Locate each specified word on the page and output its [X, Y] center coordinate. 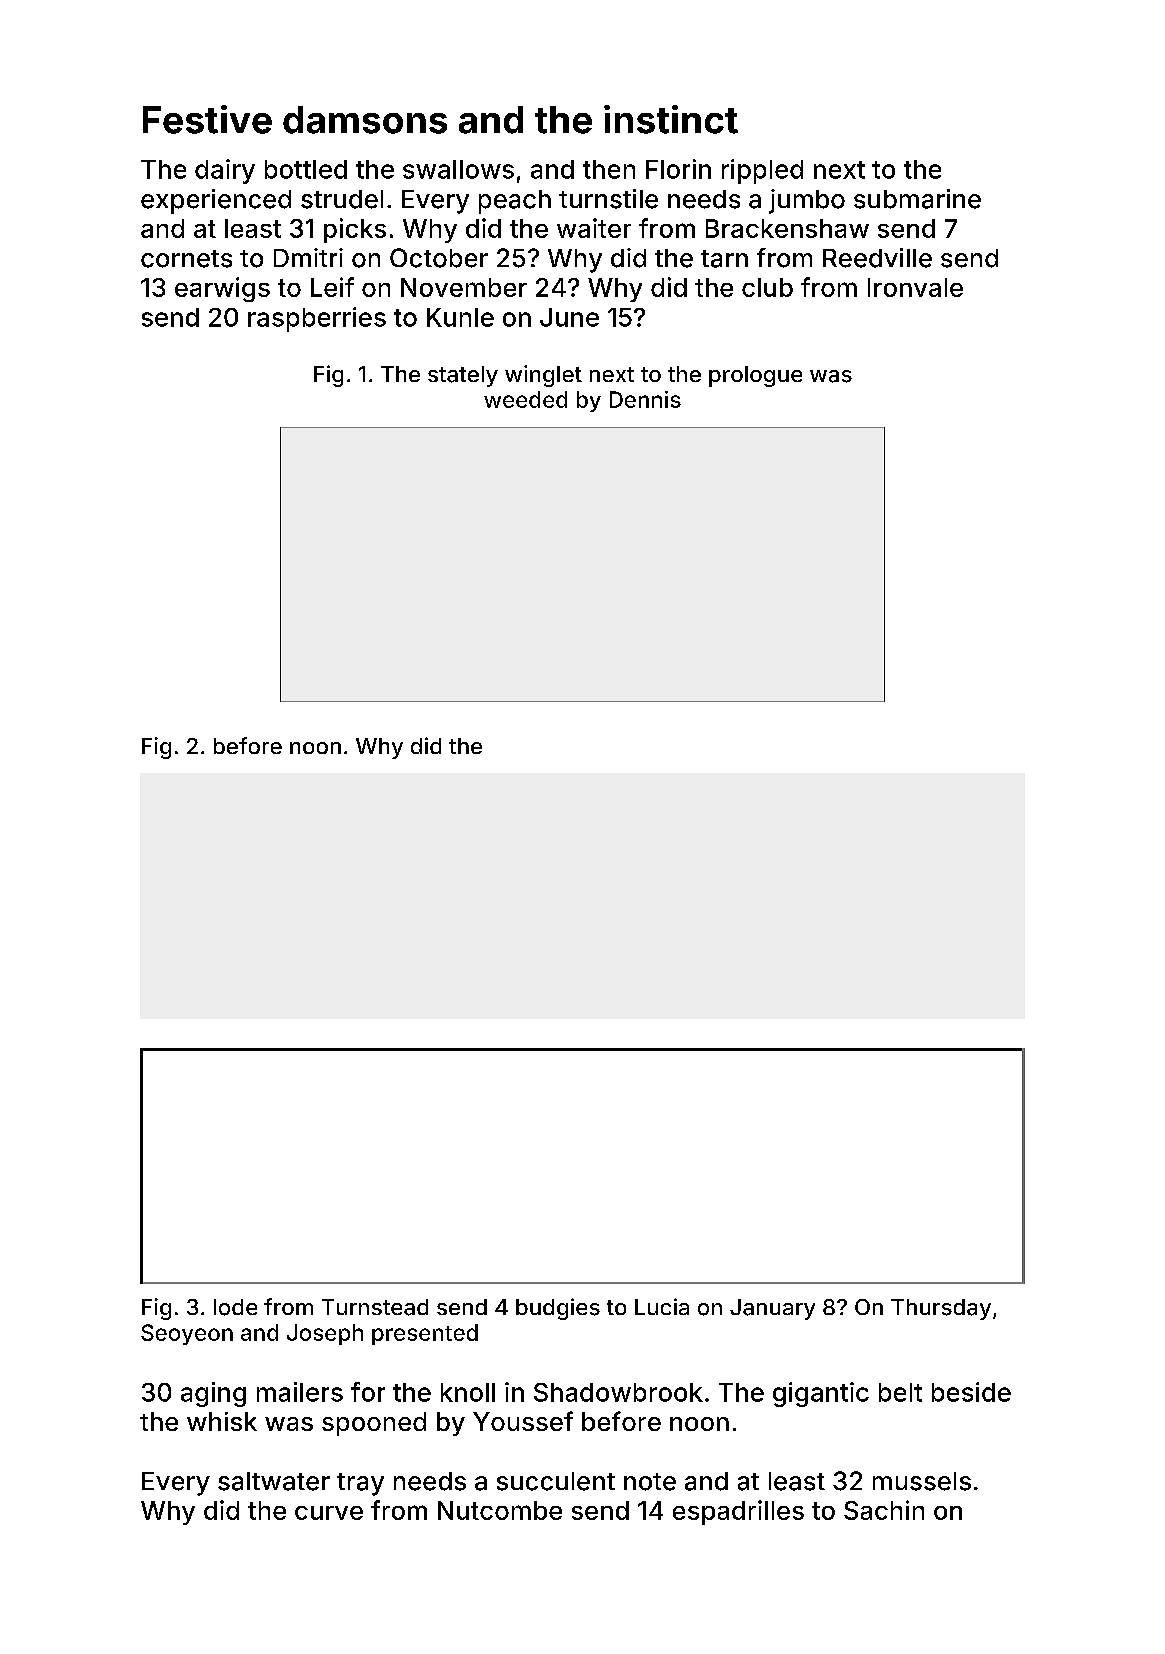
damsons [365, 120]
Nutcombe [500, 1510]
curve [329, 1513]
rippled [762, 171]
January [772, 1309]
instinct [671, 119]
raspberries [317, 319]
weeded [525, 399]
